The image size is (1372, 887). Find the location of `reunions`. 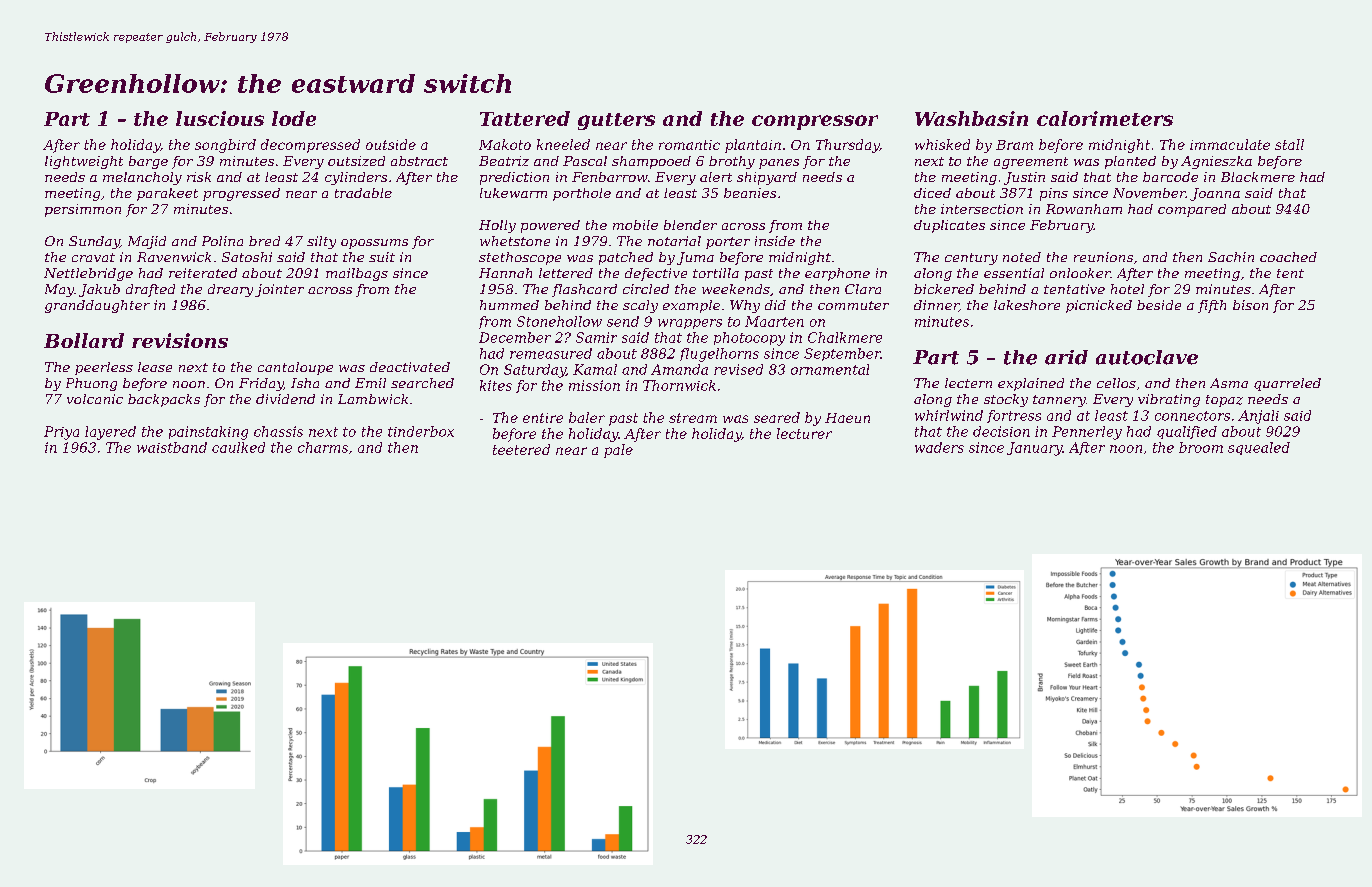

reunions is located at coordinates (1103, 257).
